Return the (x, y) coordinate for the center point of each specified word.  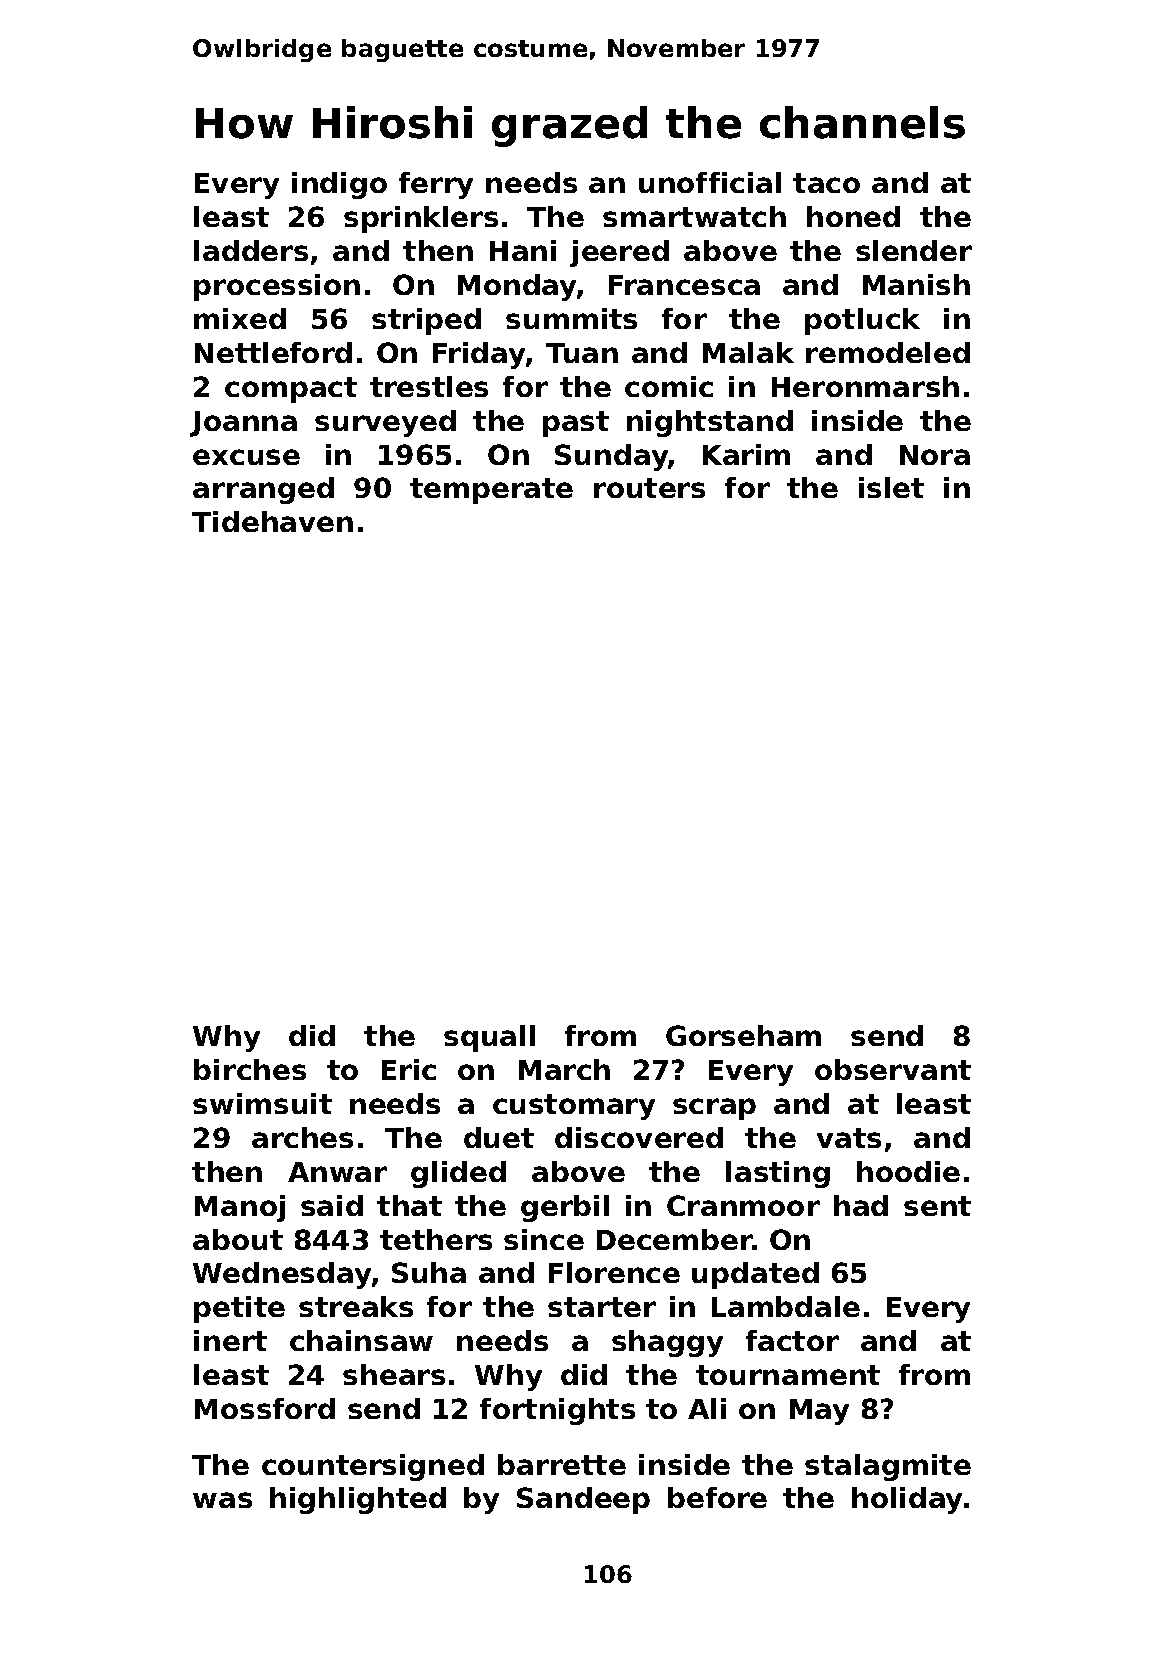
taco (826, 183)
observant (893, 1069)
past (576, 424)
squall (489, 1038)
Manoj (240, 1208)
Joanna (243, 424)
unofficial (710, 182)
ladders (251, 250)
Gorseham (743, 1035)
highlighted (358, 1500)
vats (849, 1138)
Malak (748, 352)
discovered (639, 1137)
